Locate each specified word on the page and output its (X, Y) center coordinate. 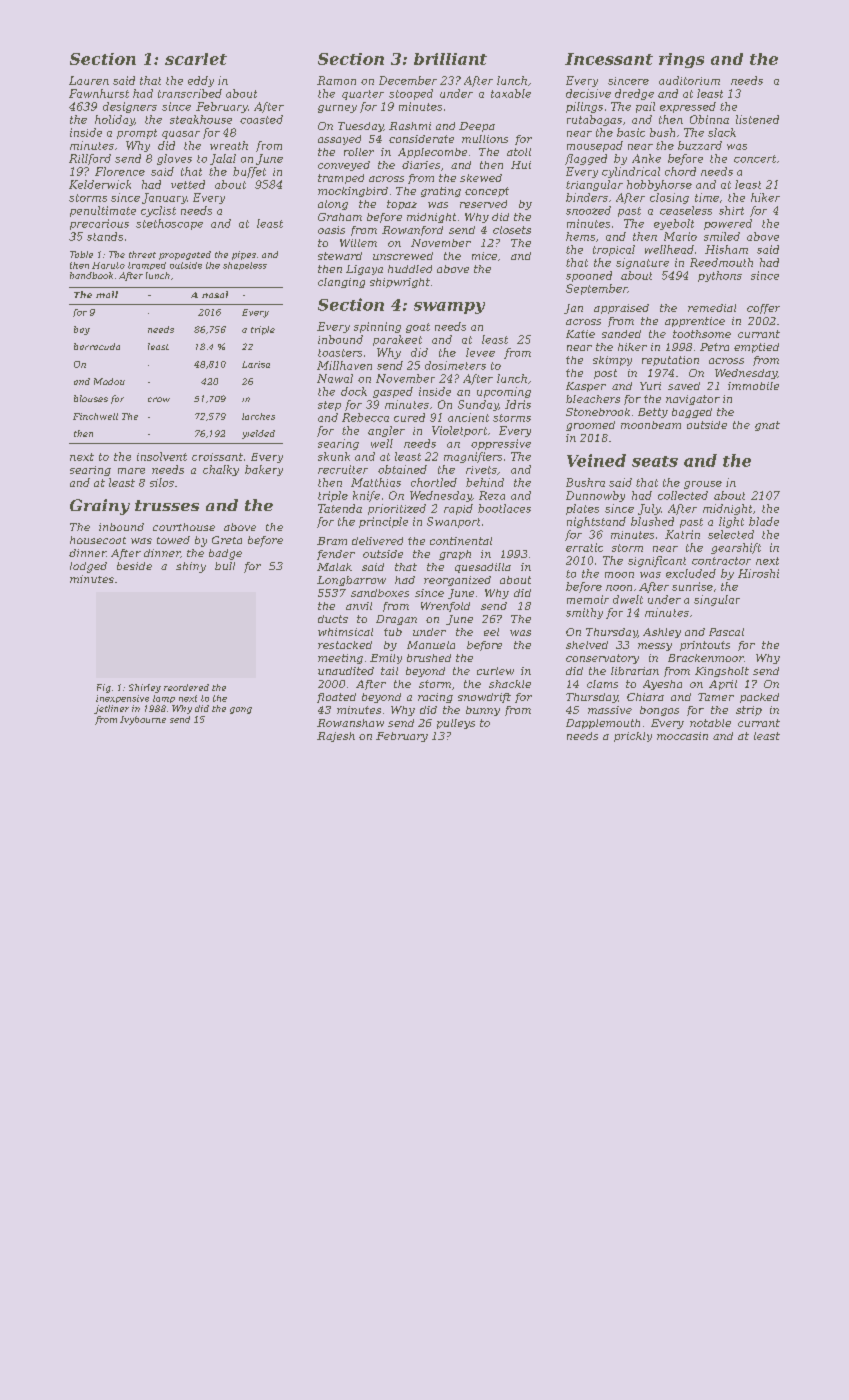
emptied (756, 348)
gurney (337, 109)
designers (130, 107)
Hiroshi (758, 573)
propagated (185, 255)
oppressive (501, 444)
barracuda (97, 346)
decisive (588, 93)
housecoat (98, 540)
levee (480, 352)
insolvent (162, 456)
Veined (596, 460)
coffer (763, 309)
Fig (104, 688)
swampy (449, 308)
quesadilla (483, 568)
